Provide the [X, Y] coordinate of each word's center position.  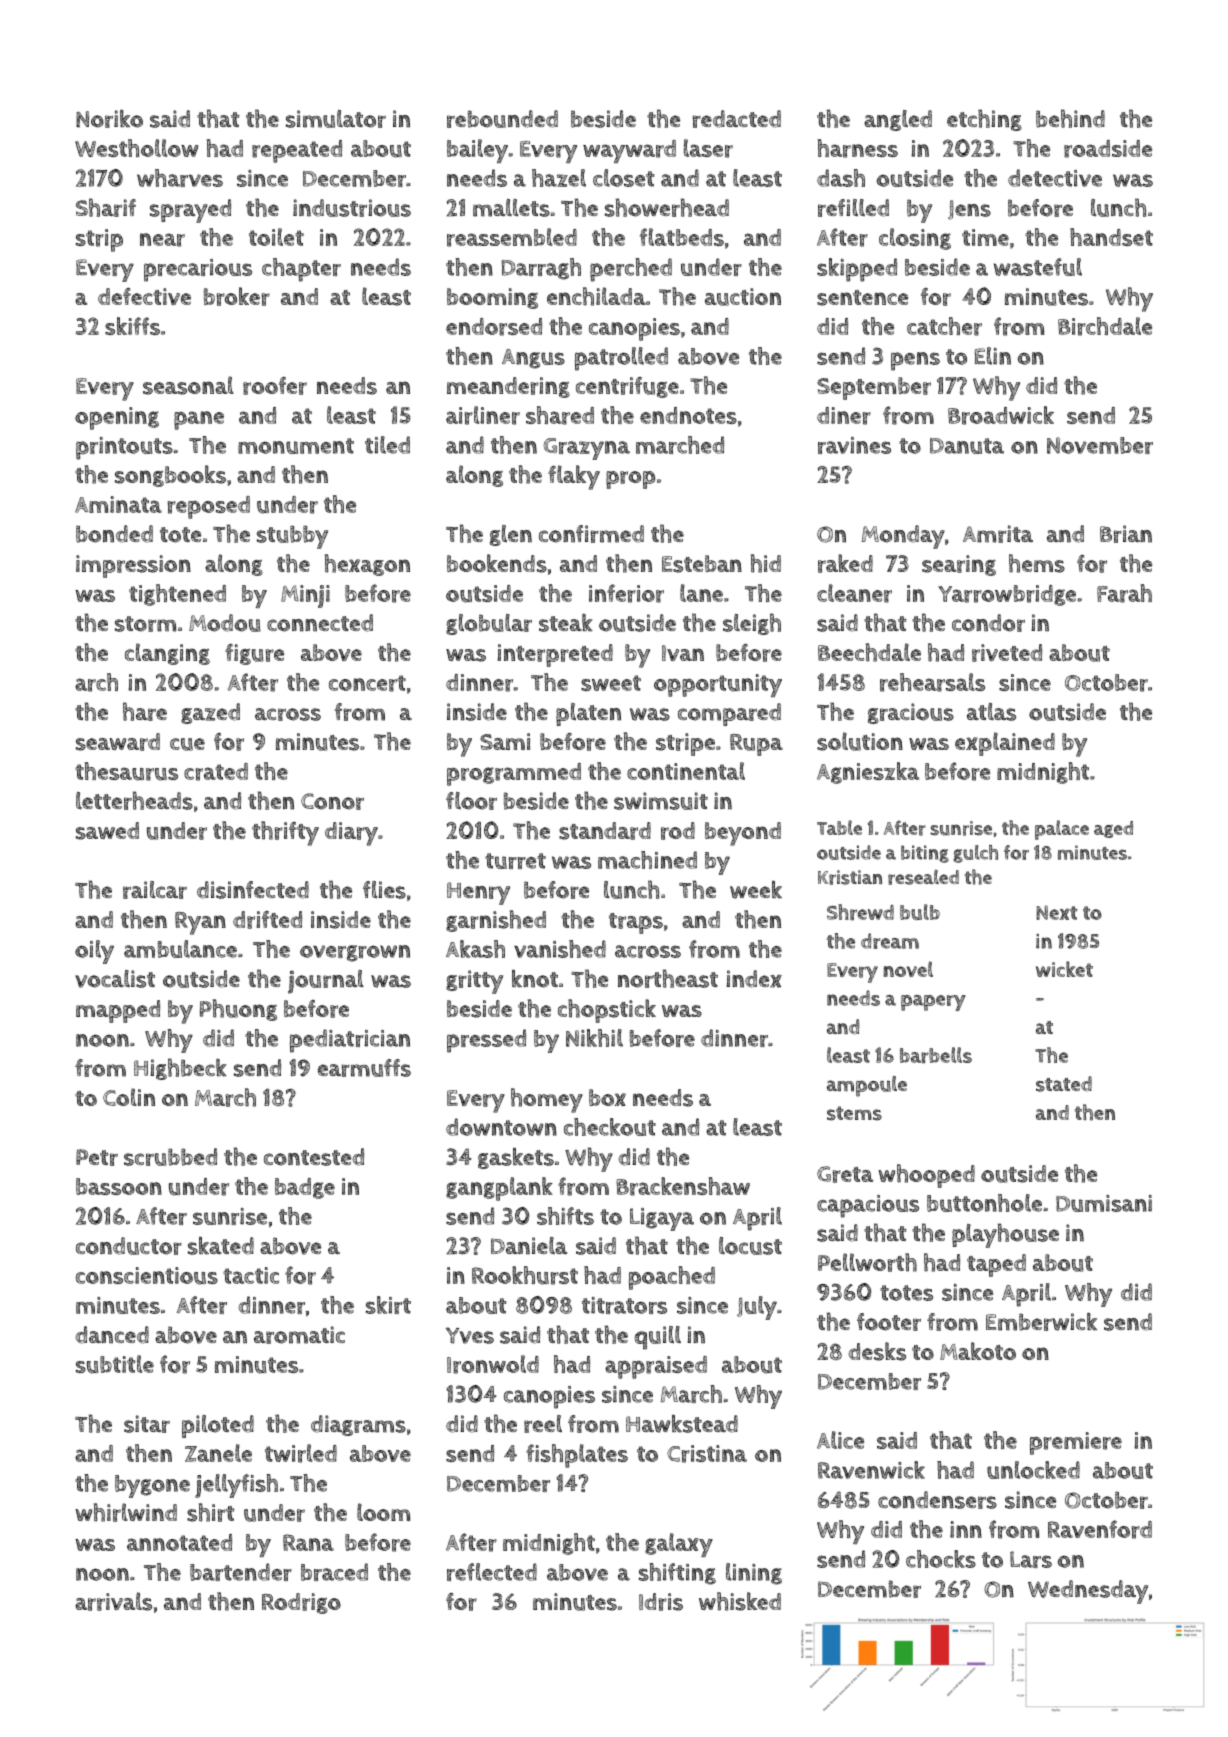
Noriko [109, 119]
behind [1070, 118]
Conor [332, 801]
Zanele [218, 1453]
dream [890, 941]
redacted [737, 119]
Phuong [238, 1010]
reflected [492, 1572]
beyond [743, 834]
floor [471, 801]
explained [1005, 744]
